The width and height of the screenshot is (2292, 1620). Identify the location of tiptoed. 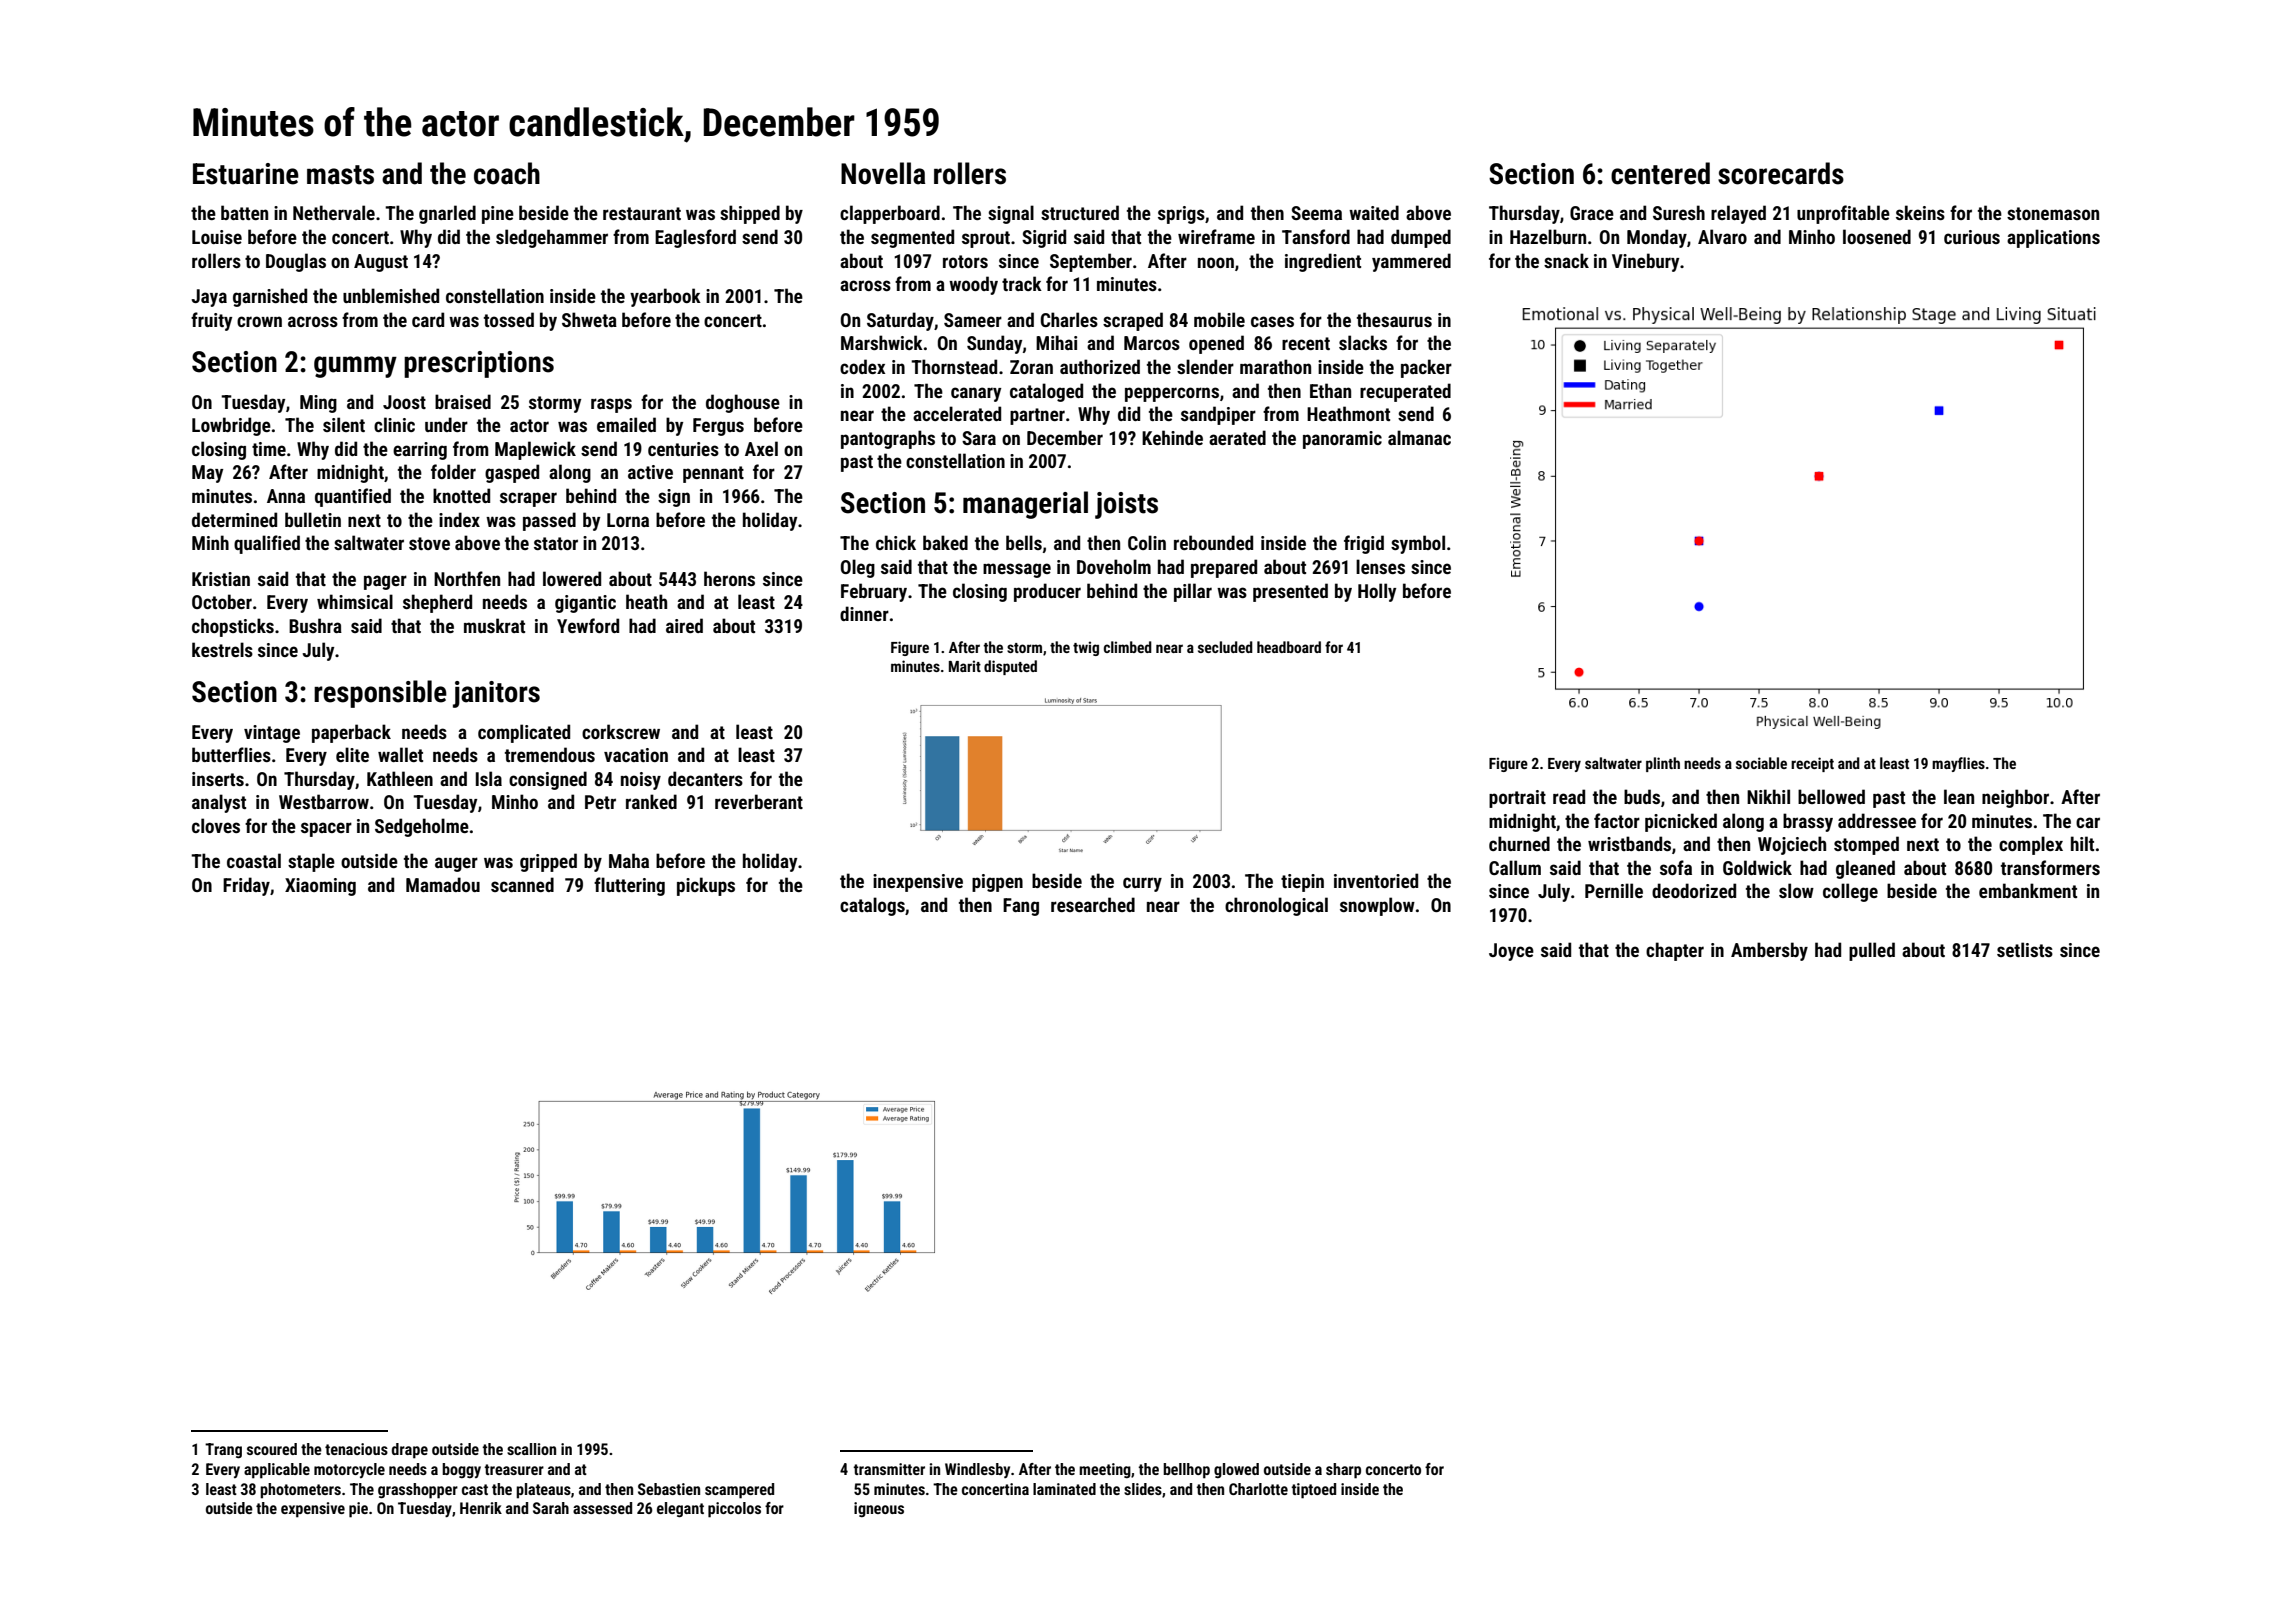
(1314, 1491).
